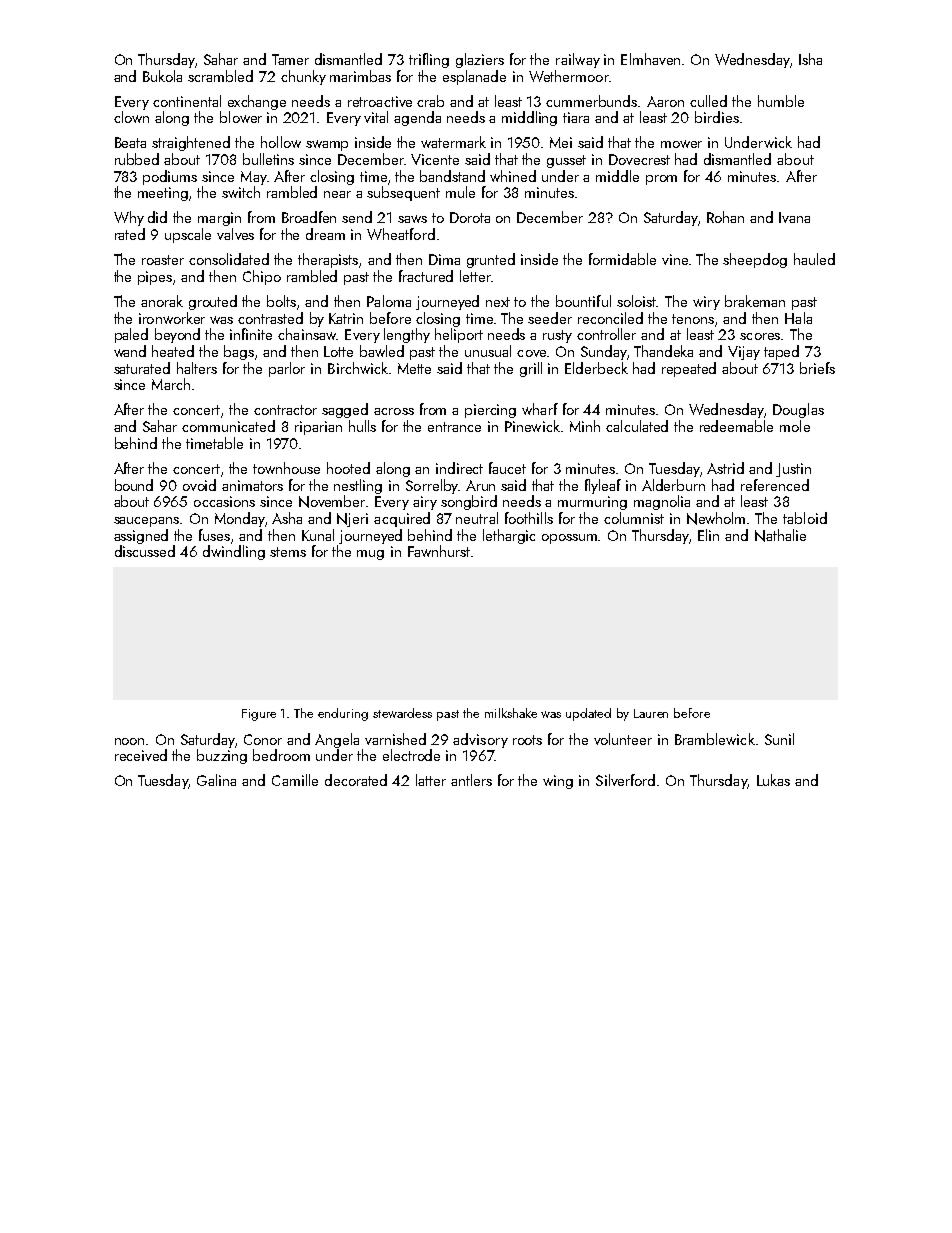  What do you see at coordinates (281, 755) in the screenshot?
I see `bedroom` at bounding box center [281, 755].
